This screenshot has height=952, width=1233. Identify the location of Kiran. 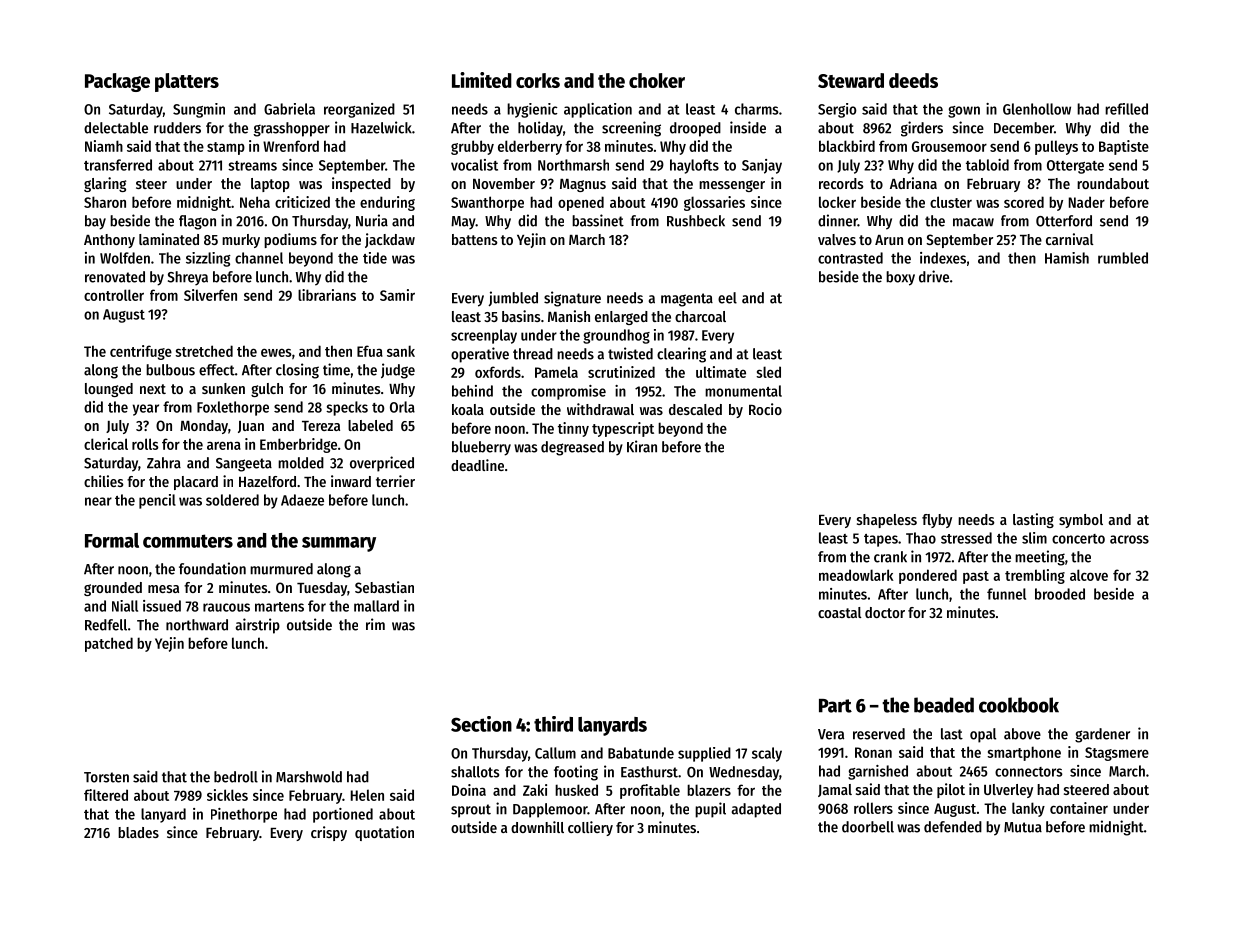
(642, 446).
